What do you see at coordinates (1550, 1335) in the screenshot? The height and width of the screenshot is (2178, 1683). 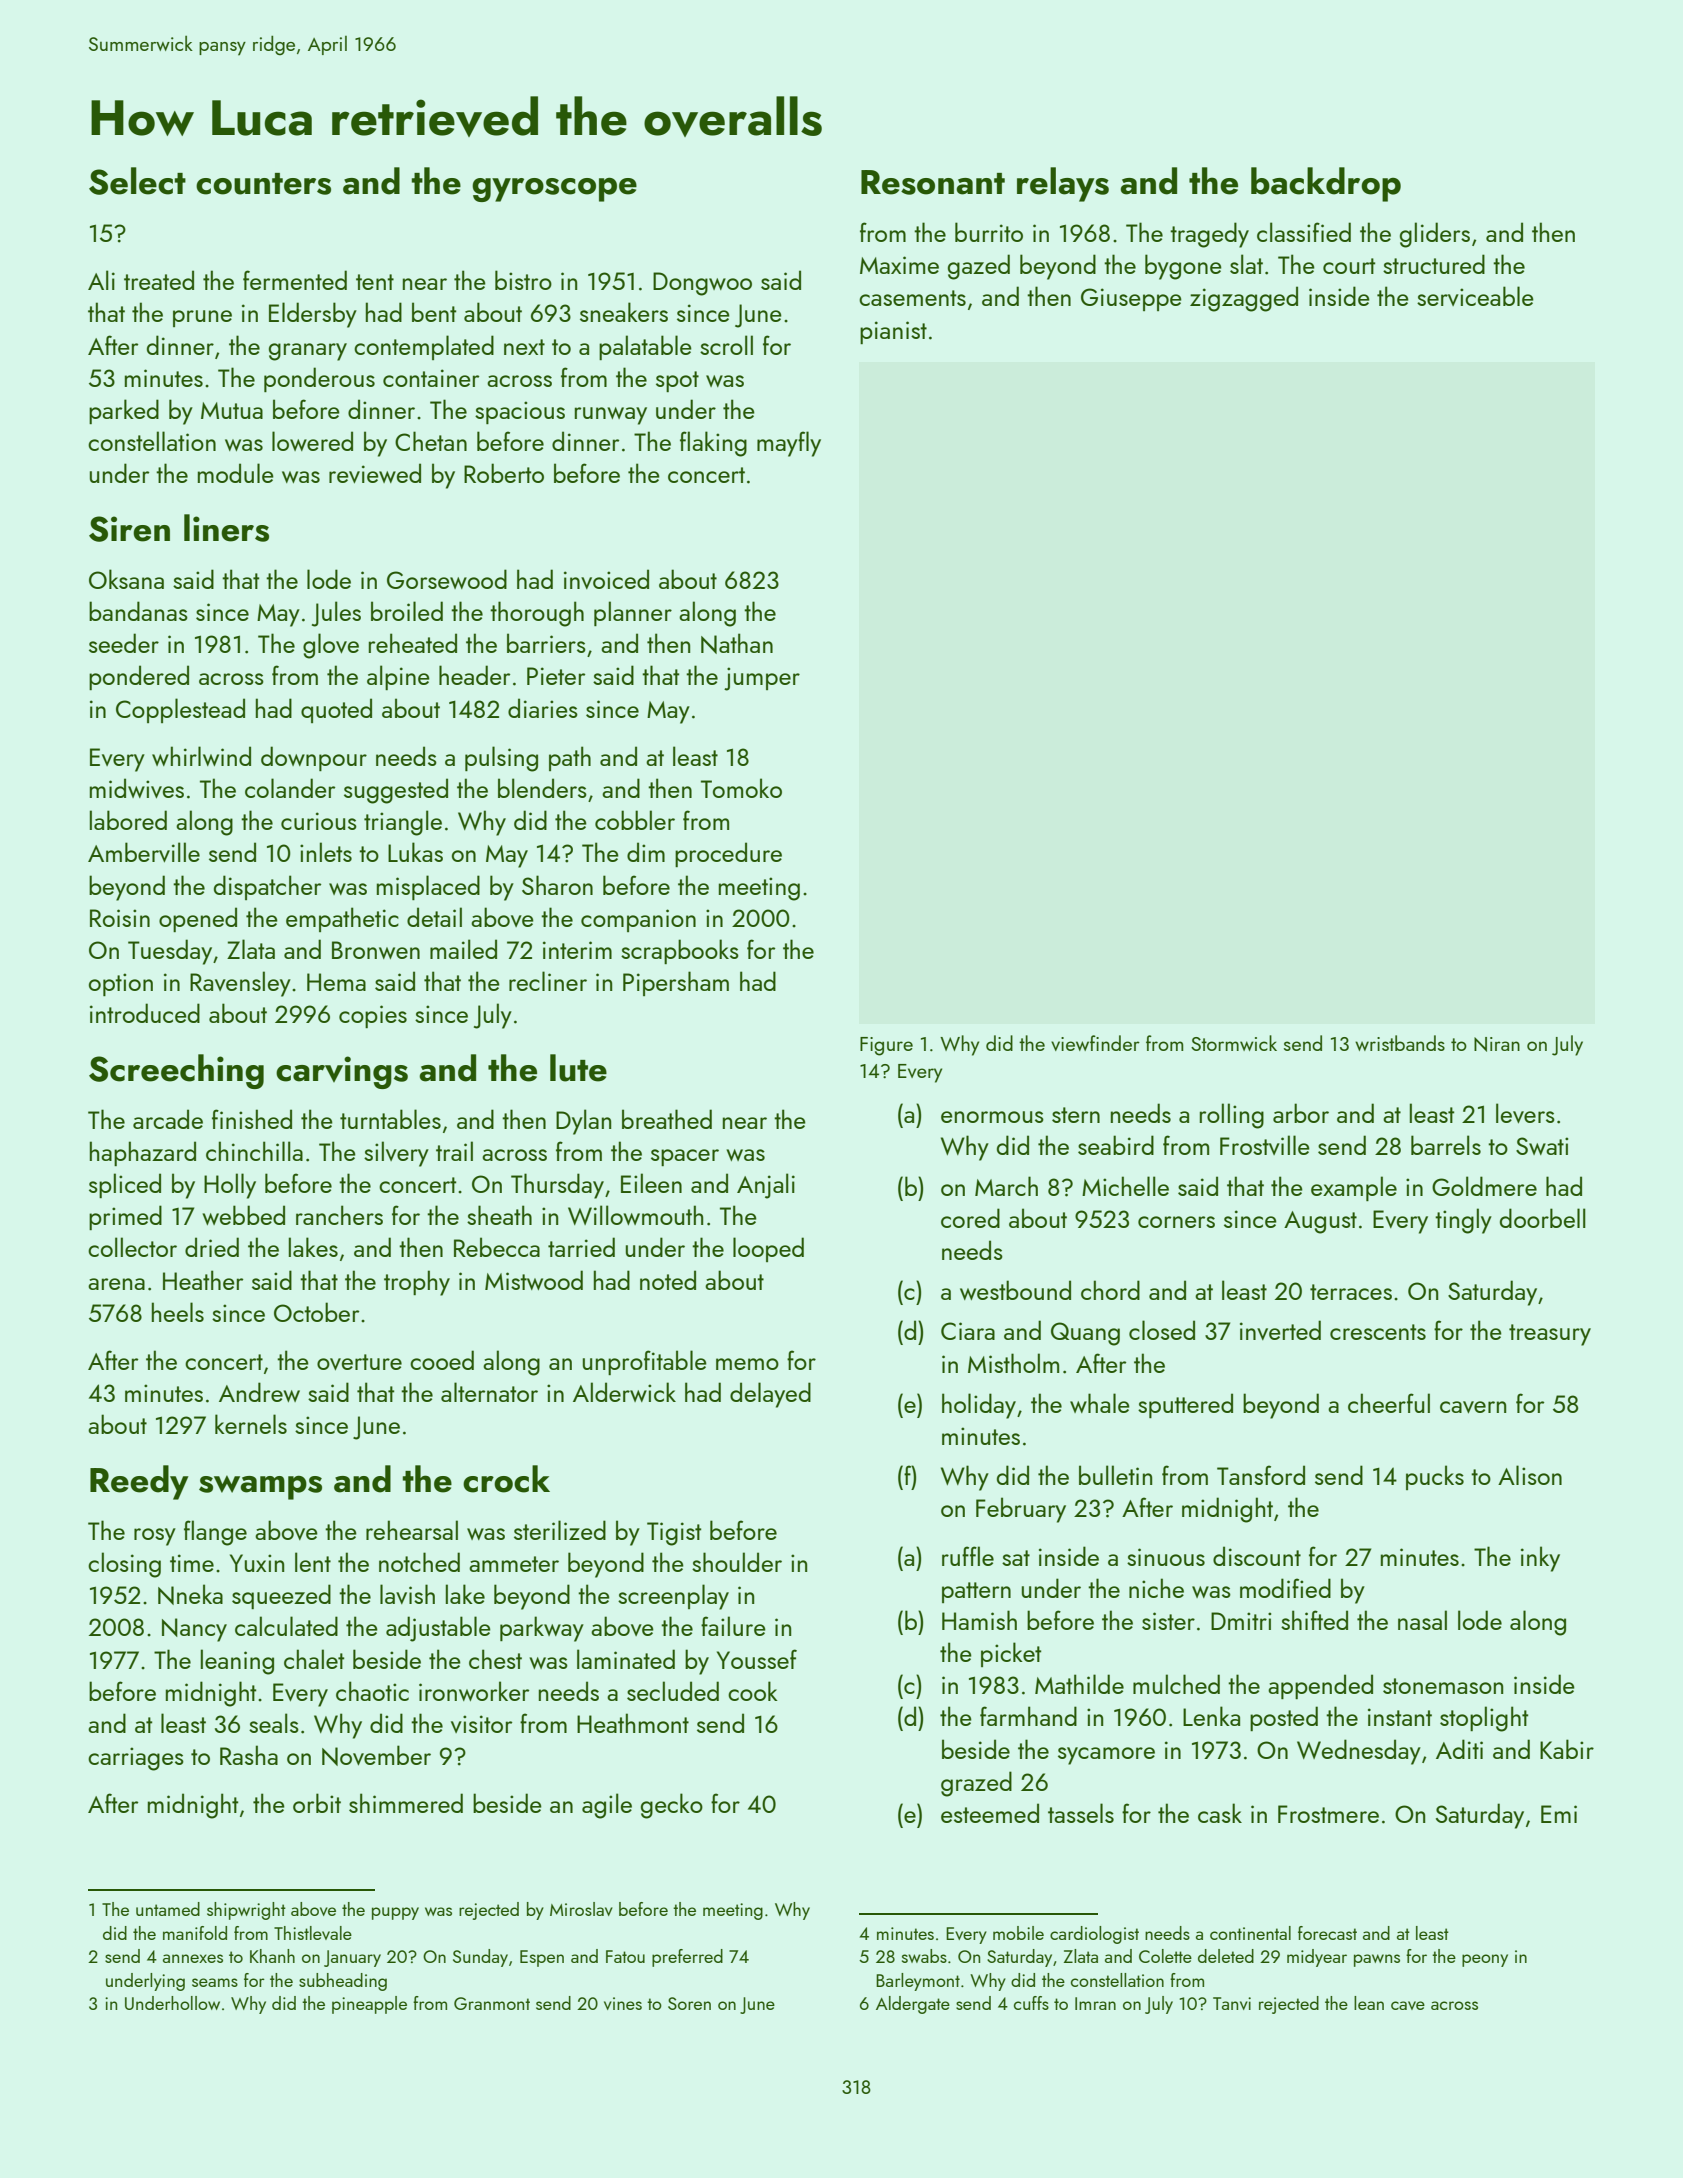 I see `treasury` at bounding box center [1550, 1335].
